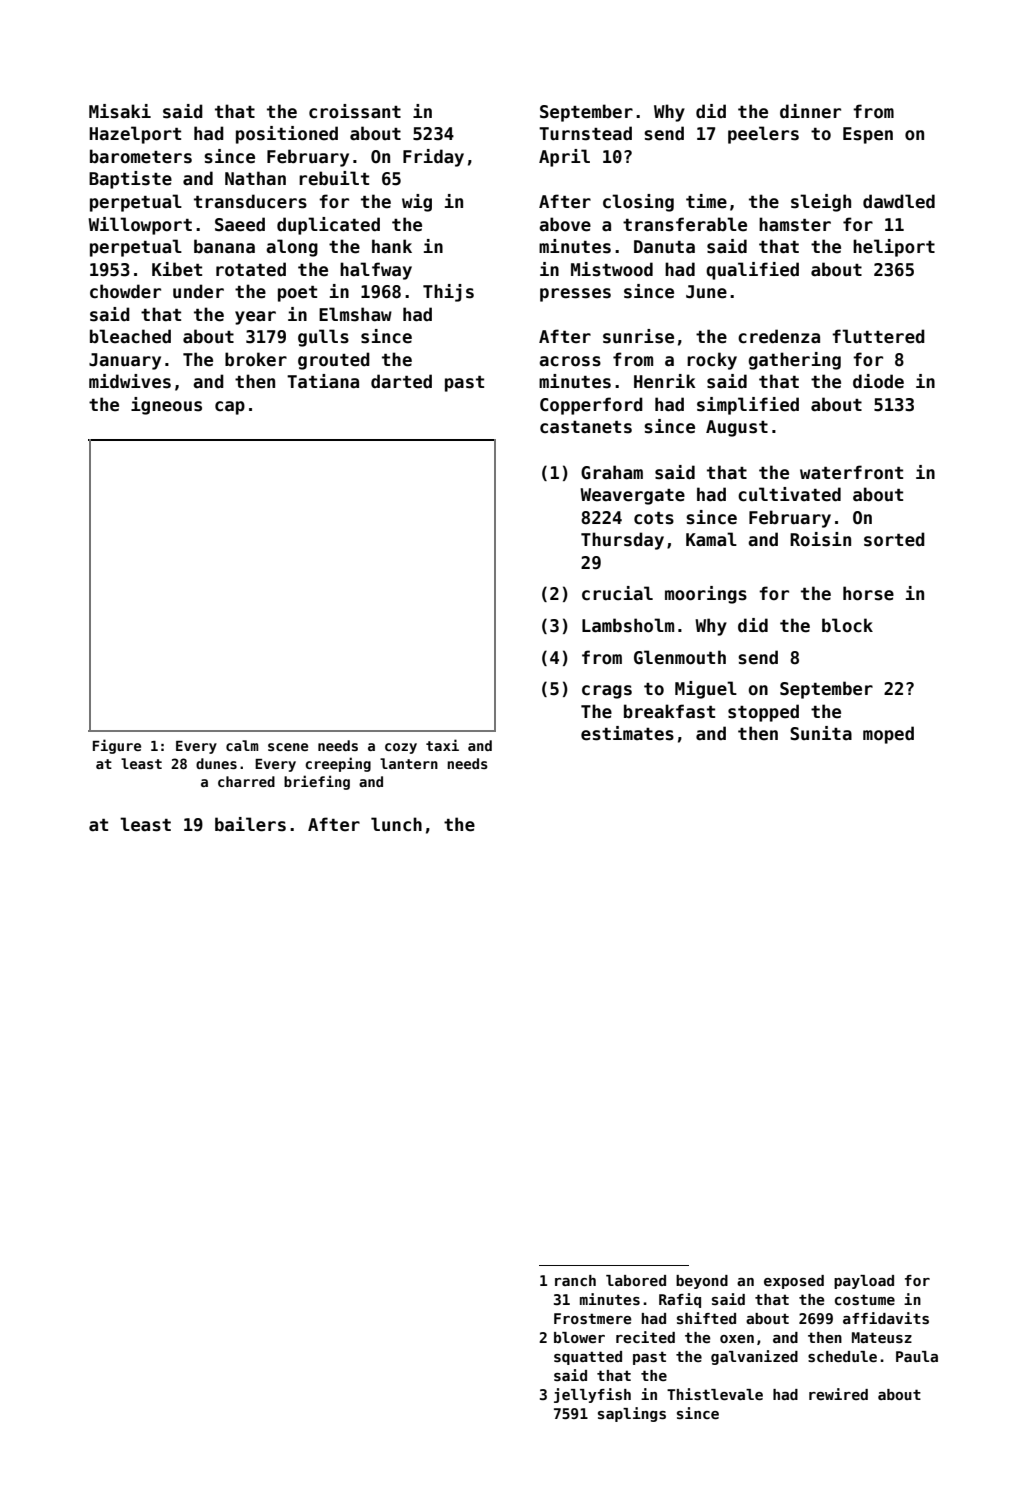 This image has width=1035, height=1499. Describe the element at coordinates (579, 1337) in the image. I see `blower` at that location.
